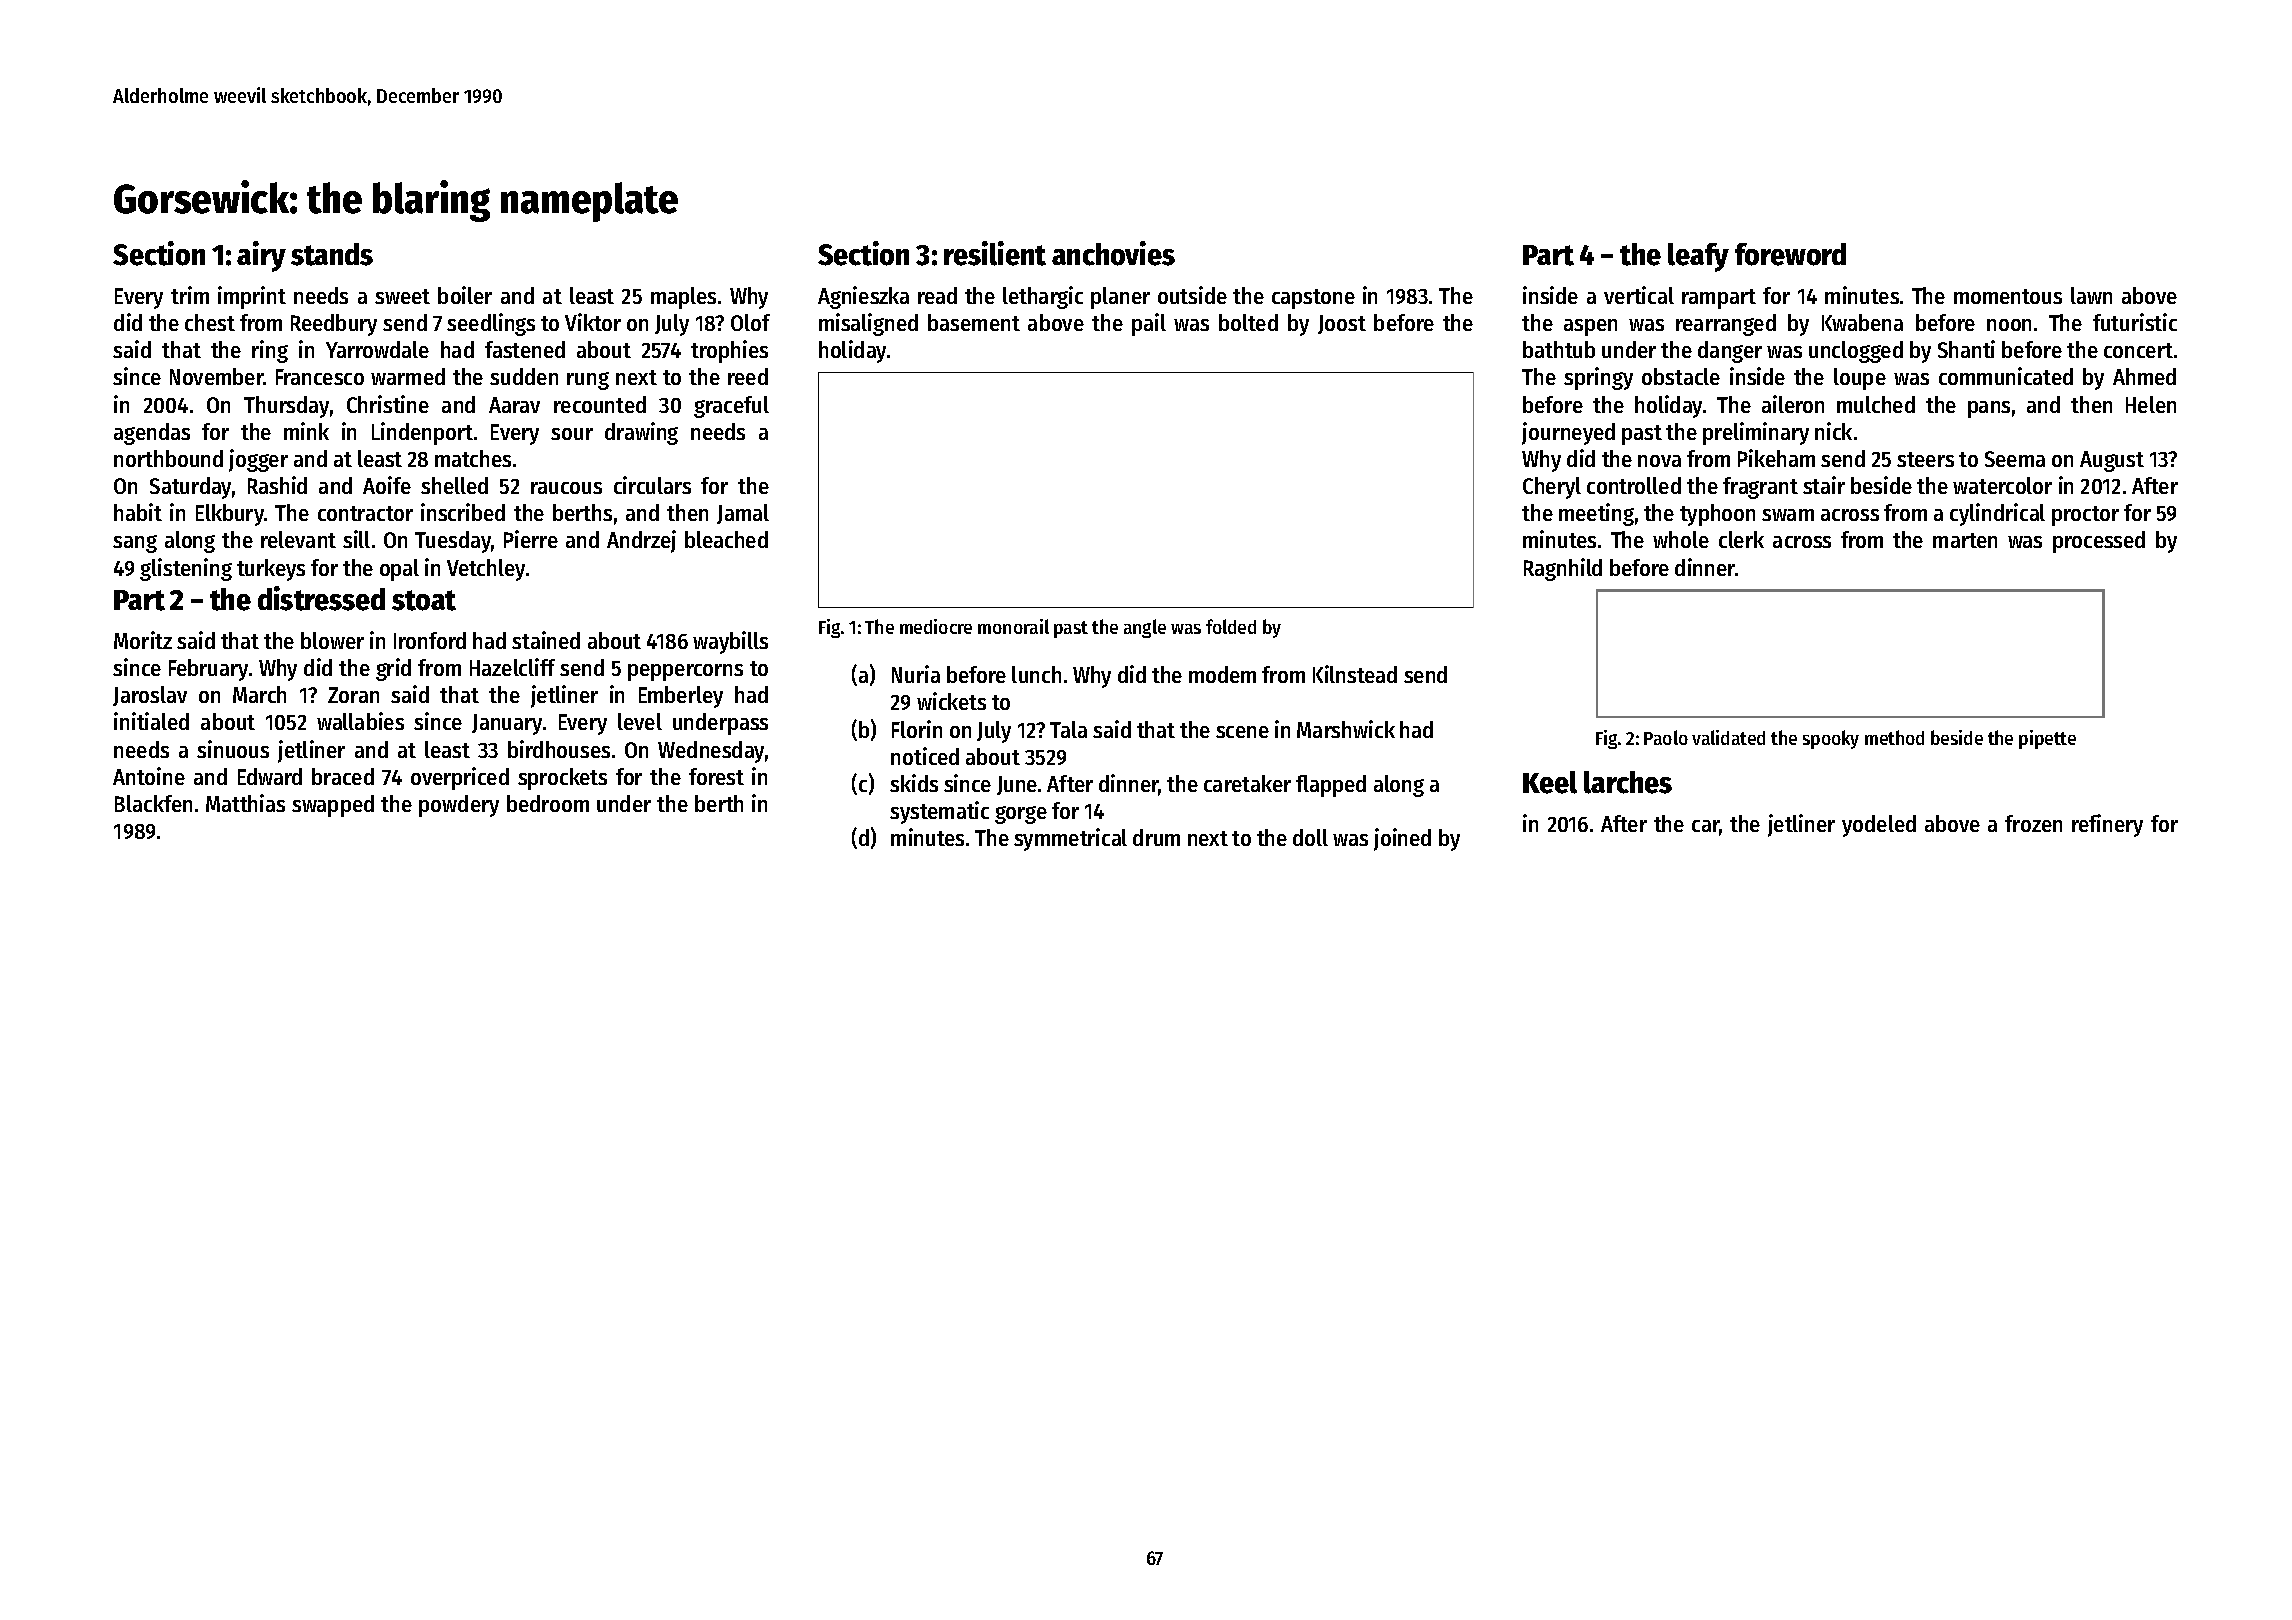  Describe the element at coordinates (1342, 324) in the page. I see `Joost` at that location.
